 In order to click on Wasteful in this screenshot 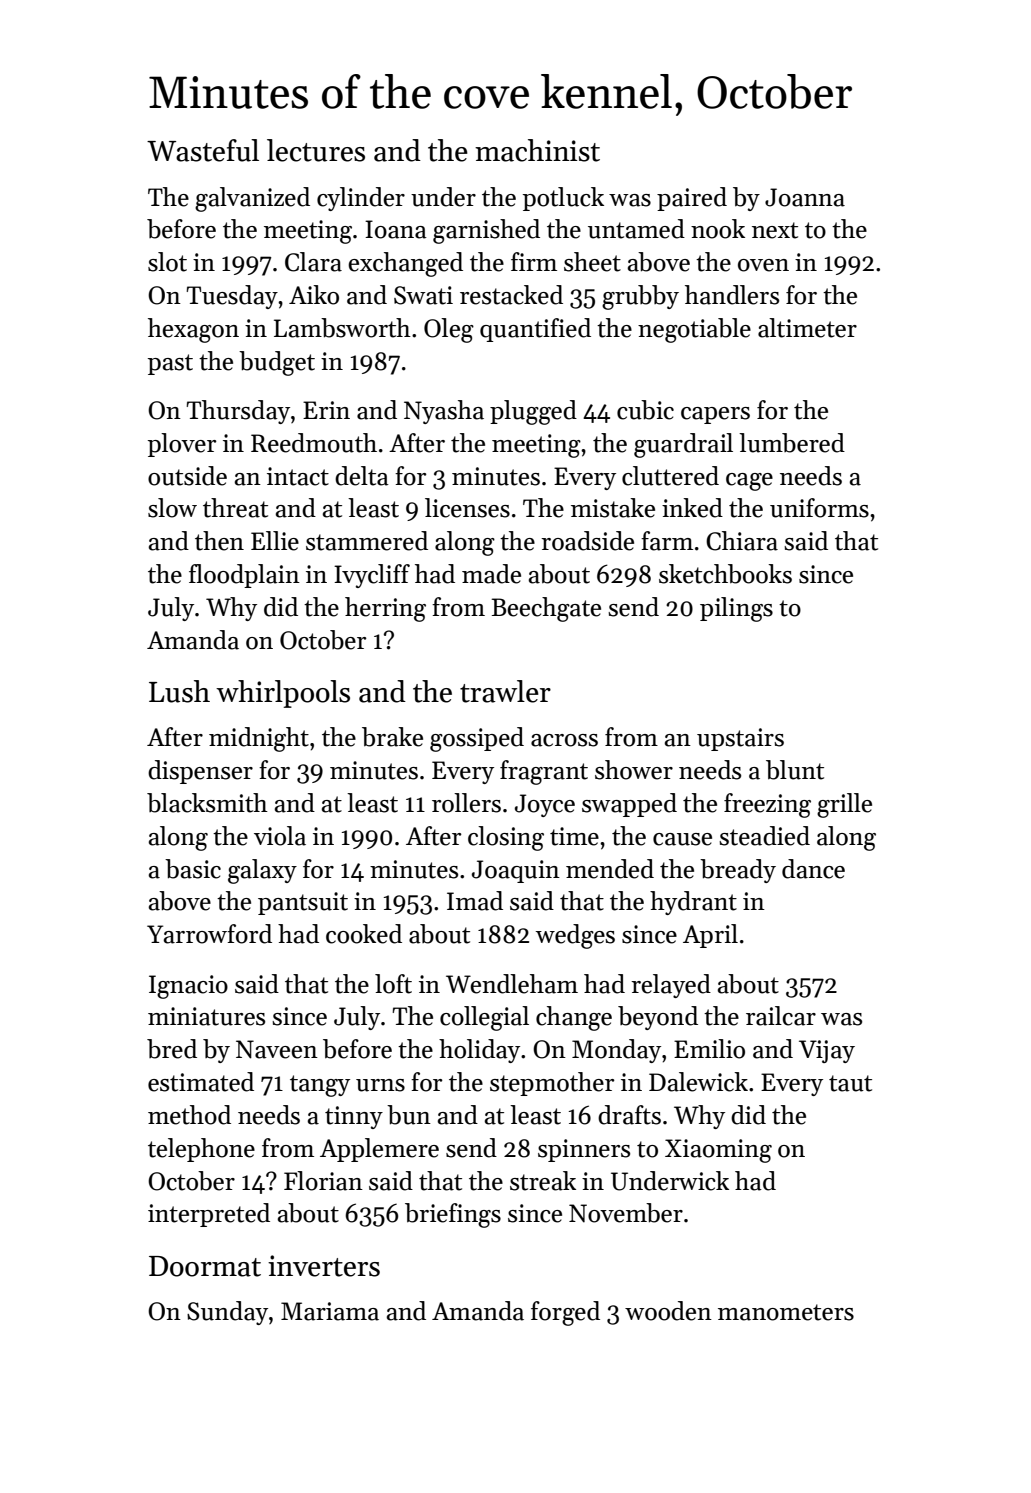, I will do `click(203, 150)`.
